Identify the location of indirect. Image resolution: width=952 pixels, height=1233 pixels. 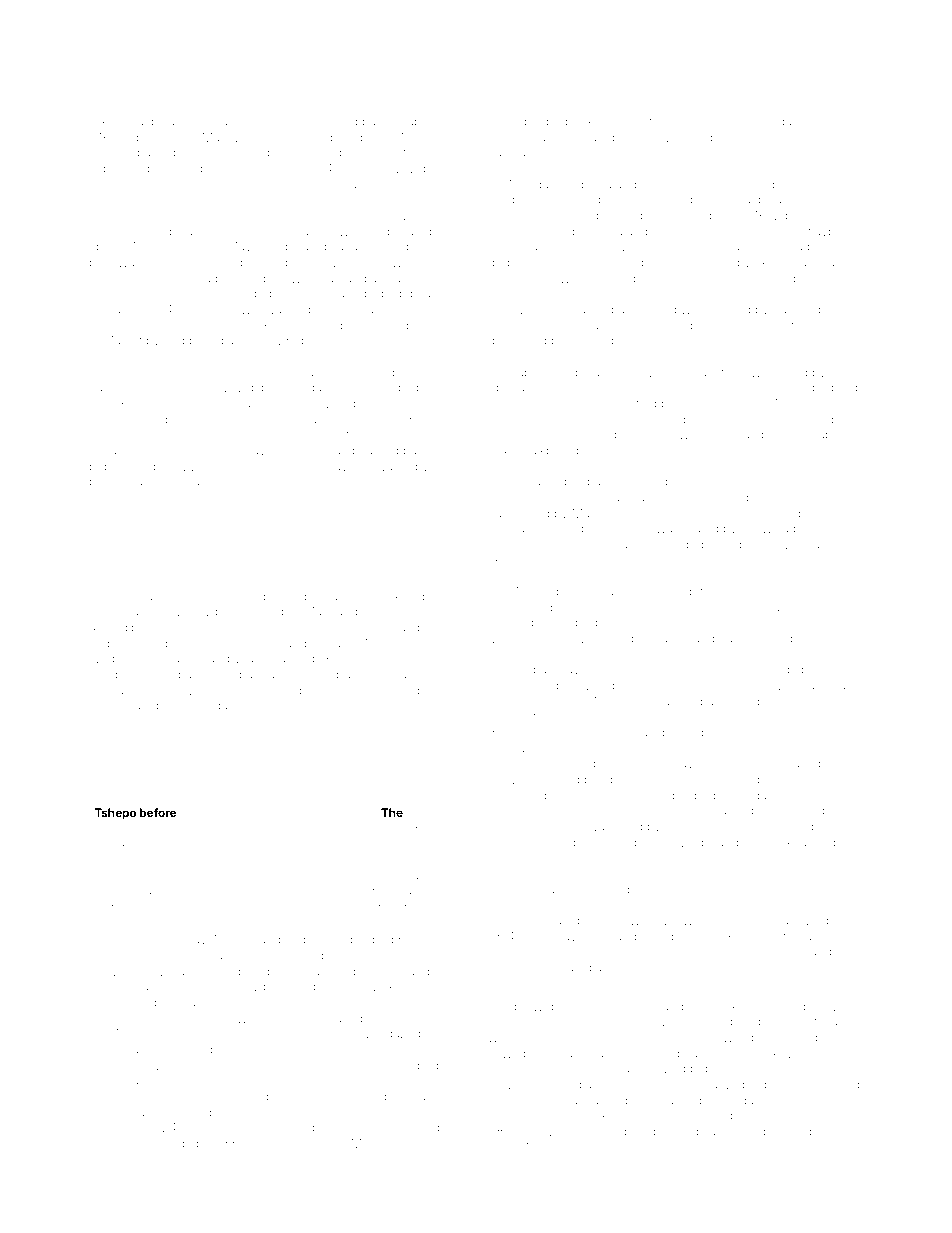
(358, 659).
